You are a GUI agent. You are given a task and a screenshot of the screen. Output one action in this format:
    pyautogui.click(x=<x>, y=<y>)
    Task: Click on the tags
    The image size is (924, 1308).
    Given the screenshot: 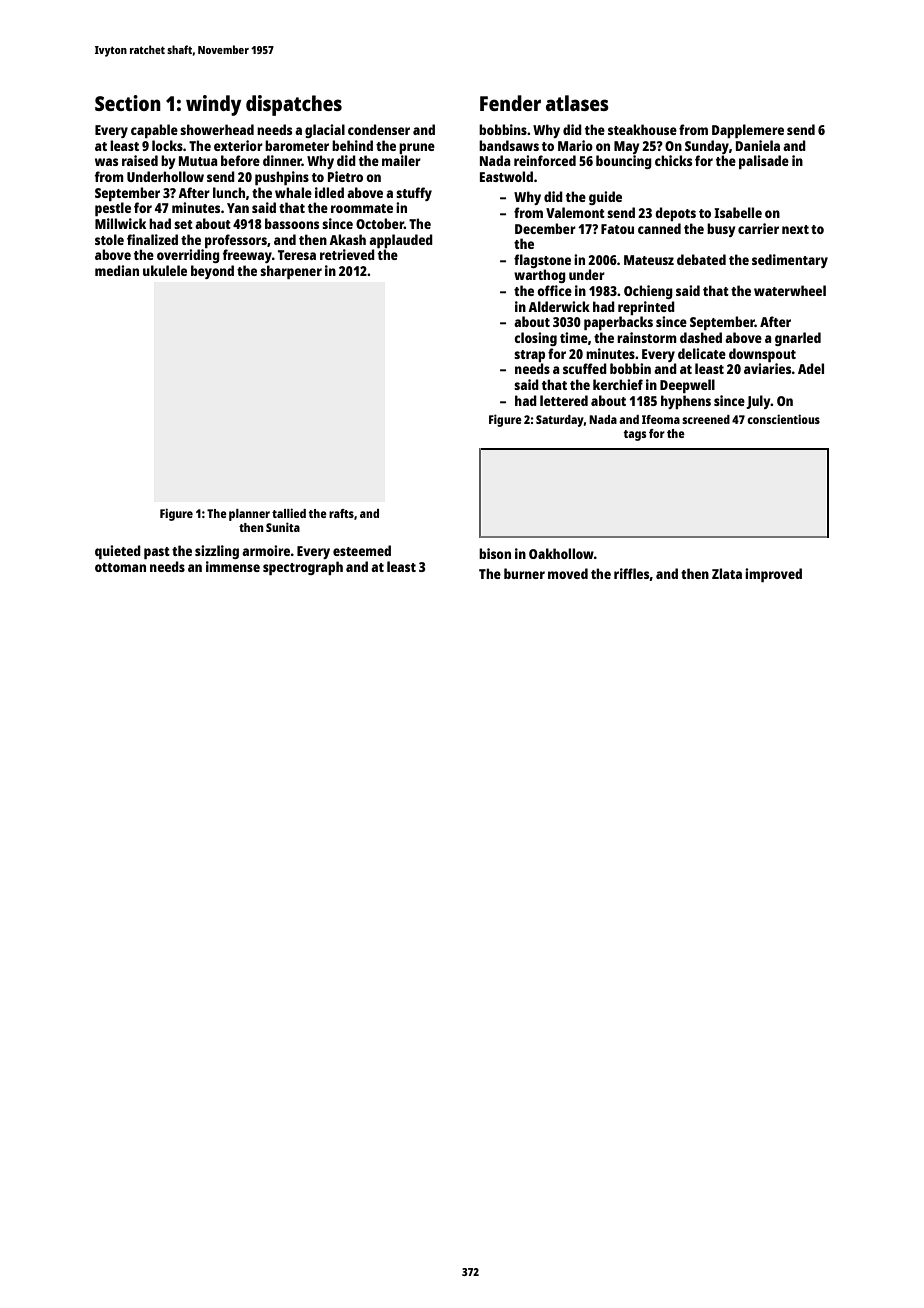 What is the action you would take?
    pyautogui.click(x=634, y=435)
